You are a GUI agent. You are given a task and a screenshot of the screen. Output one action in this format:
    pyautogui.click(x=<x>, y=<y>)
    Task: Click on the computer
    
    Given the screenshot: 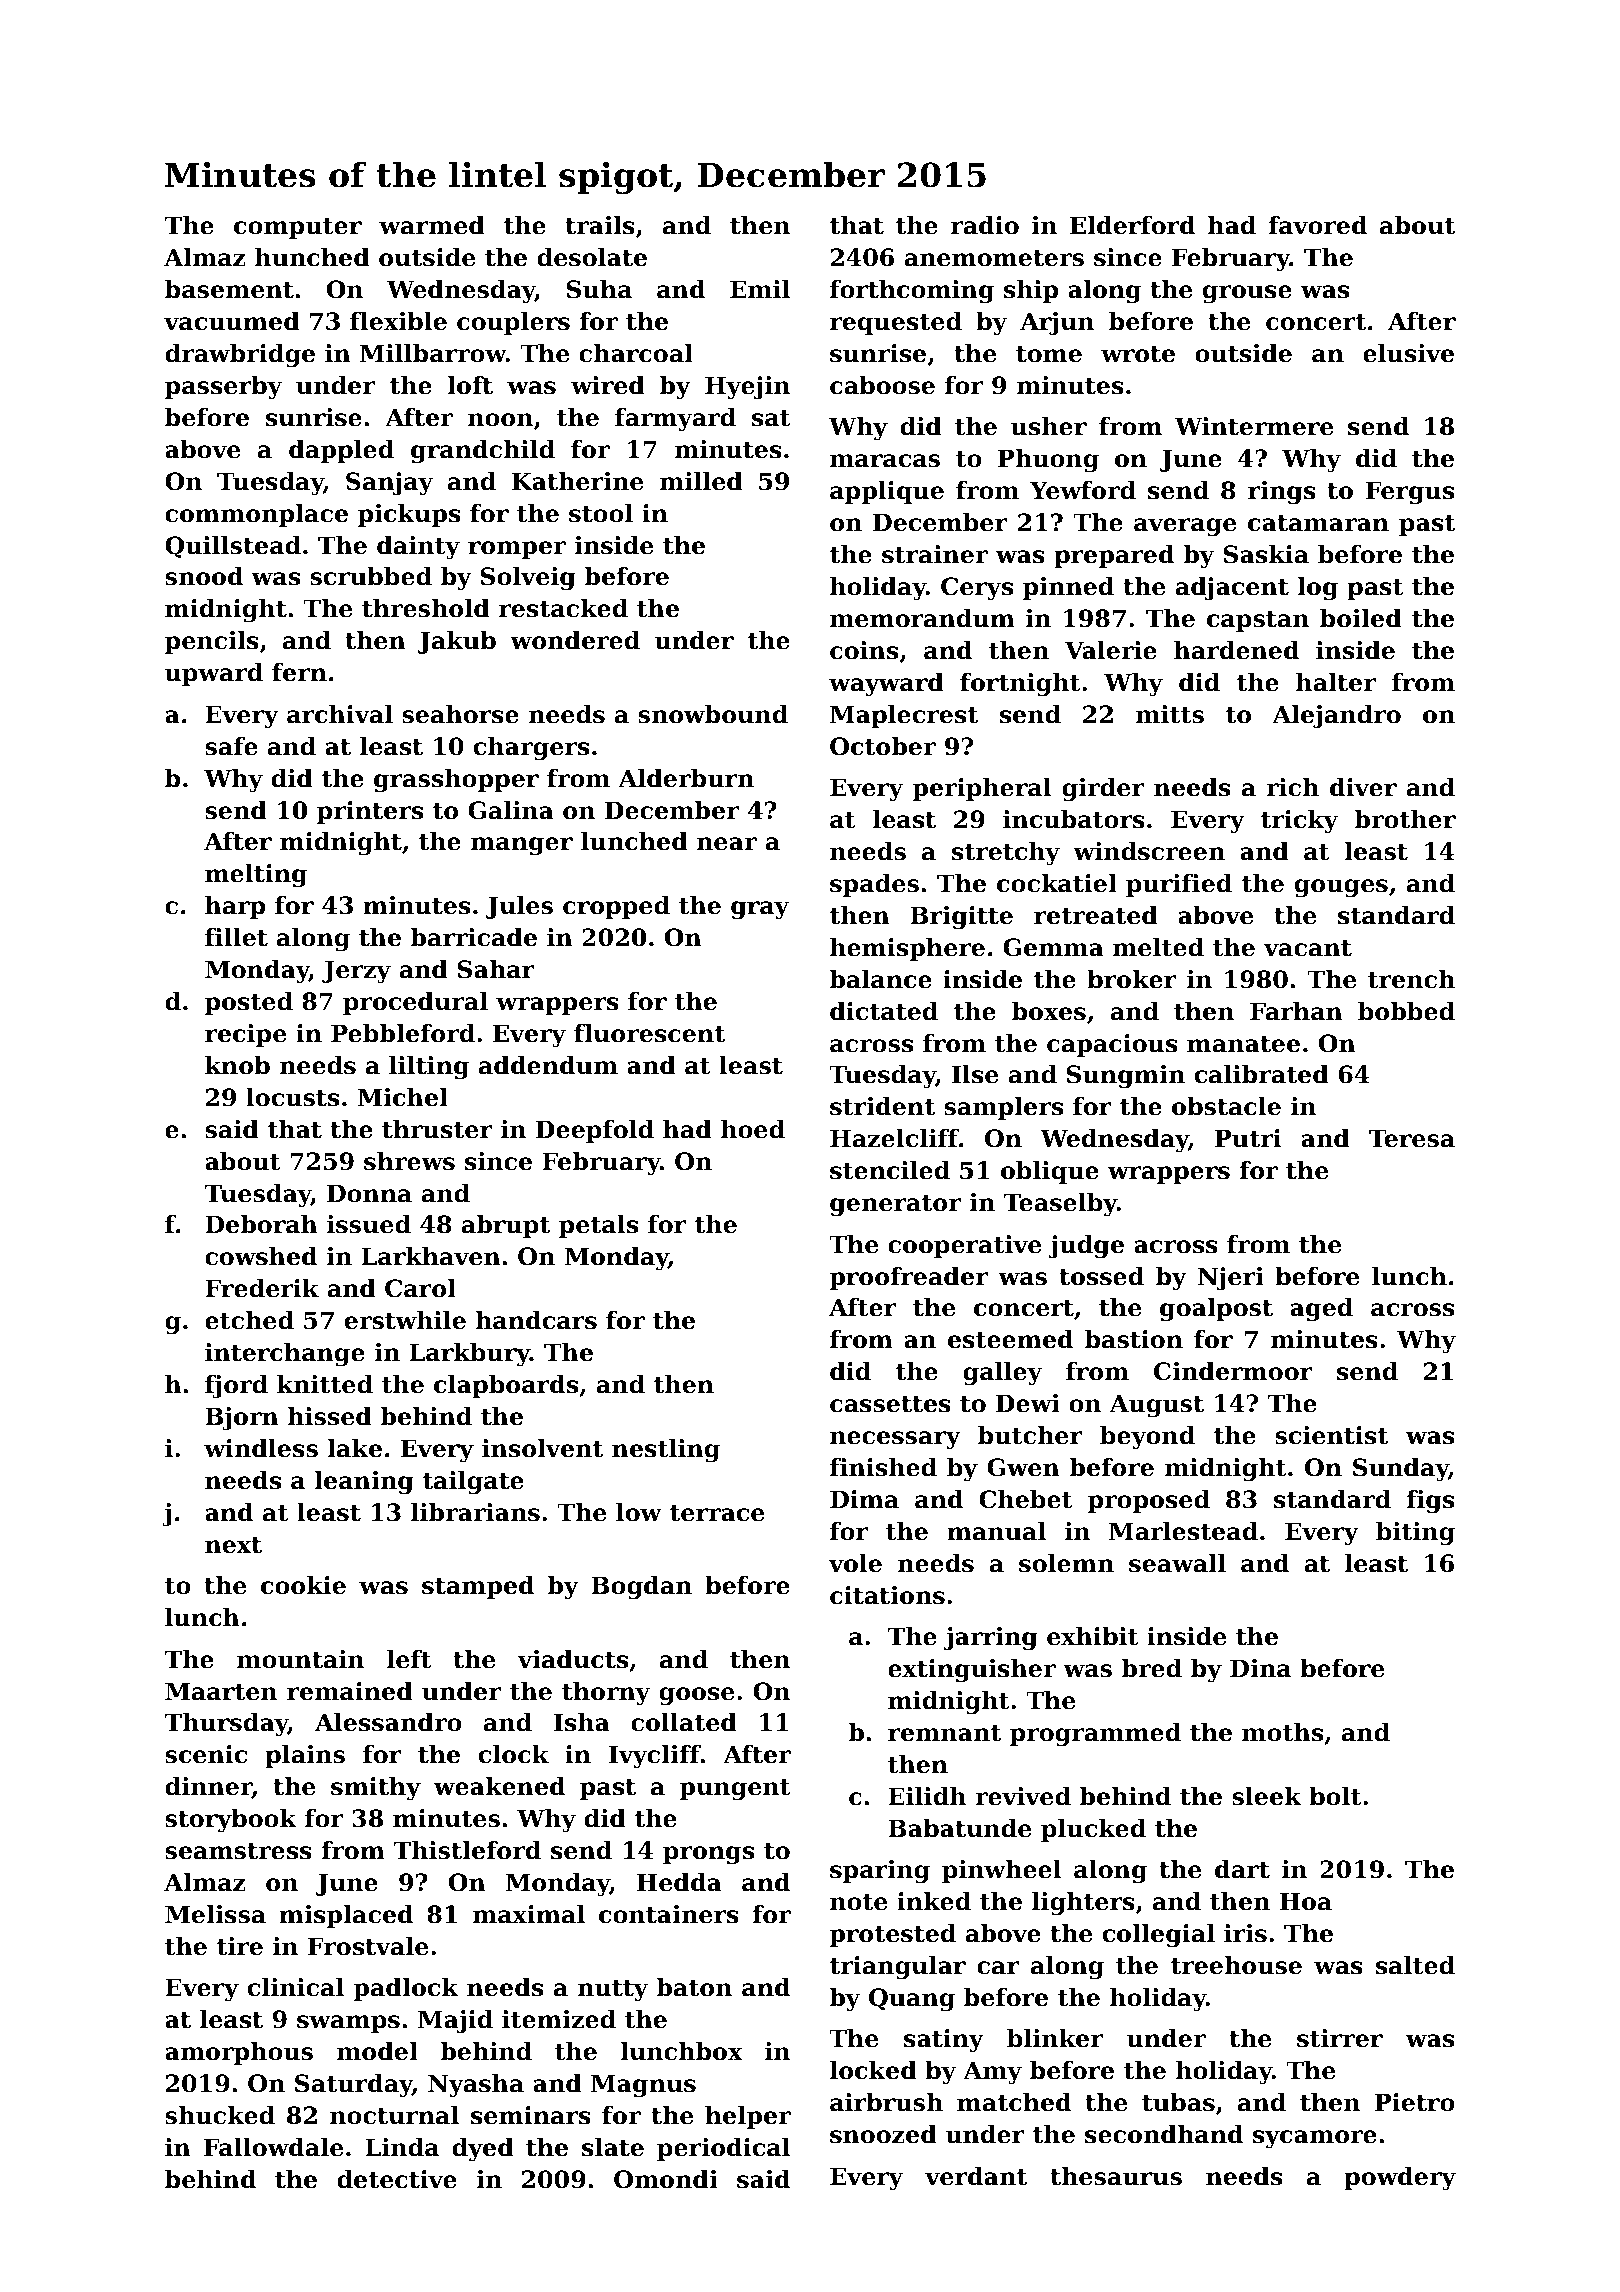 What is the action you would take?
    pyautogui.click(x=298, y=228)
